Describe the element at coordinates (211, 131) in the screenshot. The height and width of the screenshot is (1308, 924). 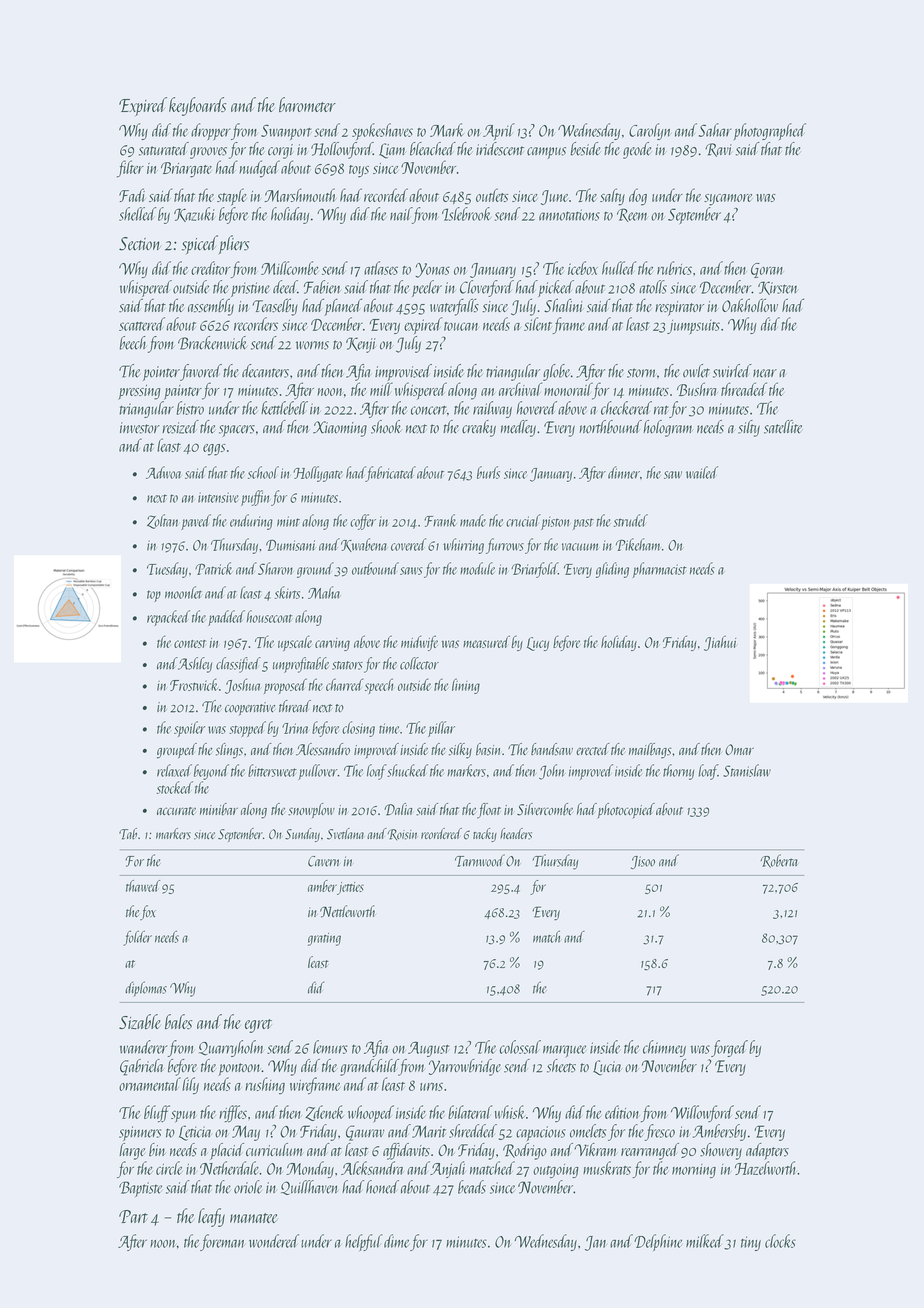
I see `dropper` at that location.
